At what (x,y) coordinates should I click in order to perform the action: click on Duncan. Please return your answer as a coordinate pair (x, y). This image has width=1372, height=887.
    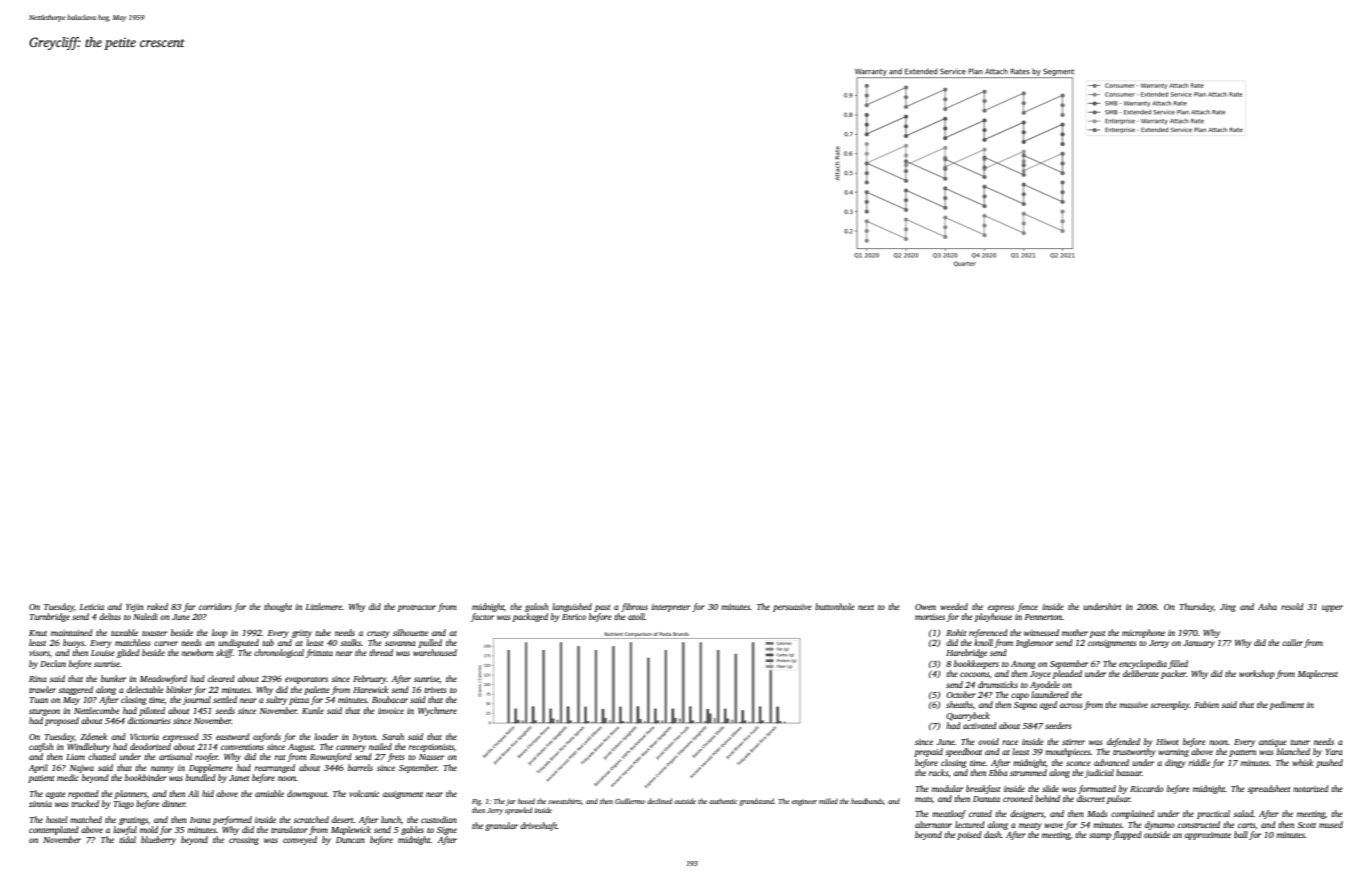
    Looking at the image, I should click on (350, 840).
